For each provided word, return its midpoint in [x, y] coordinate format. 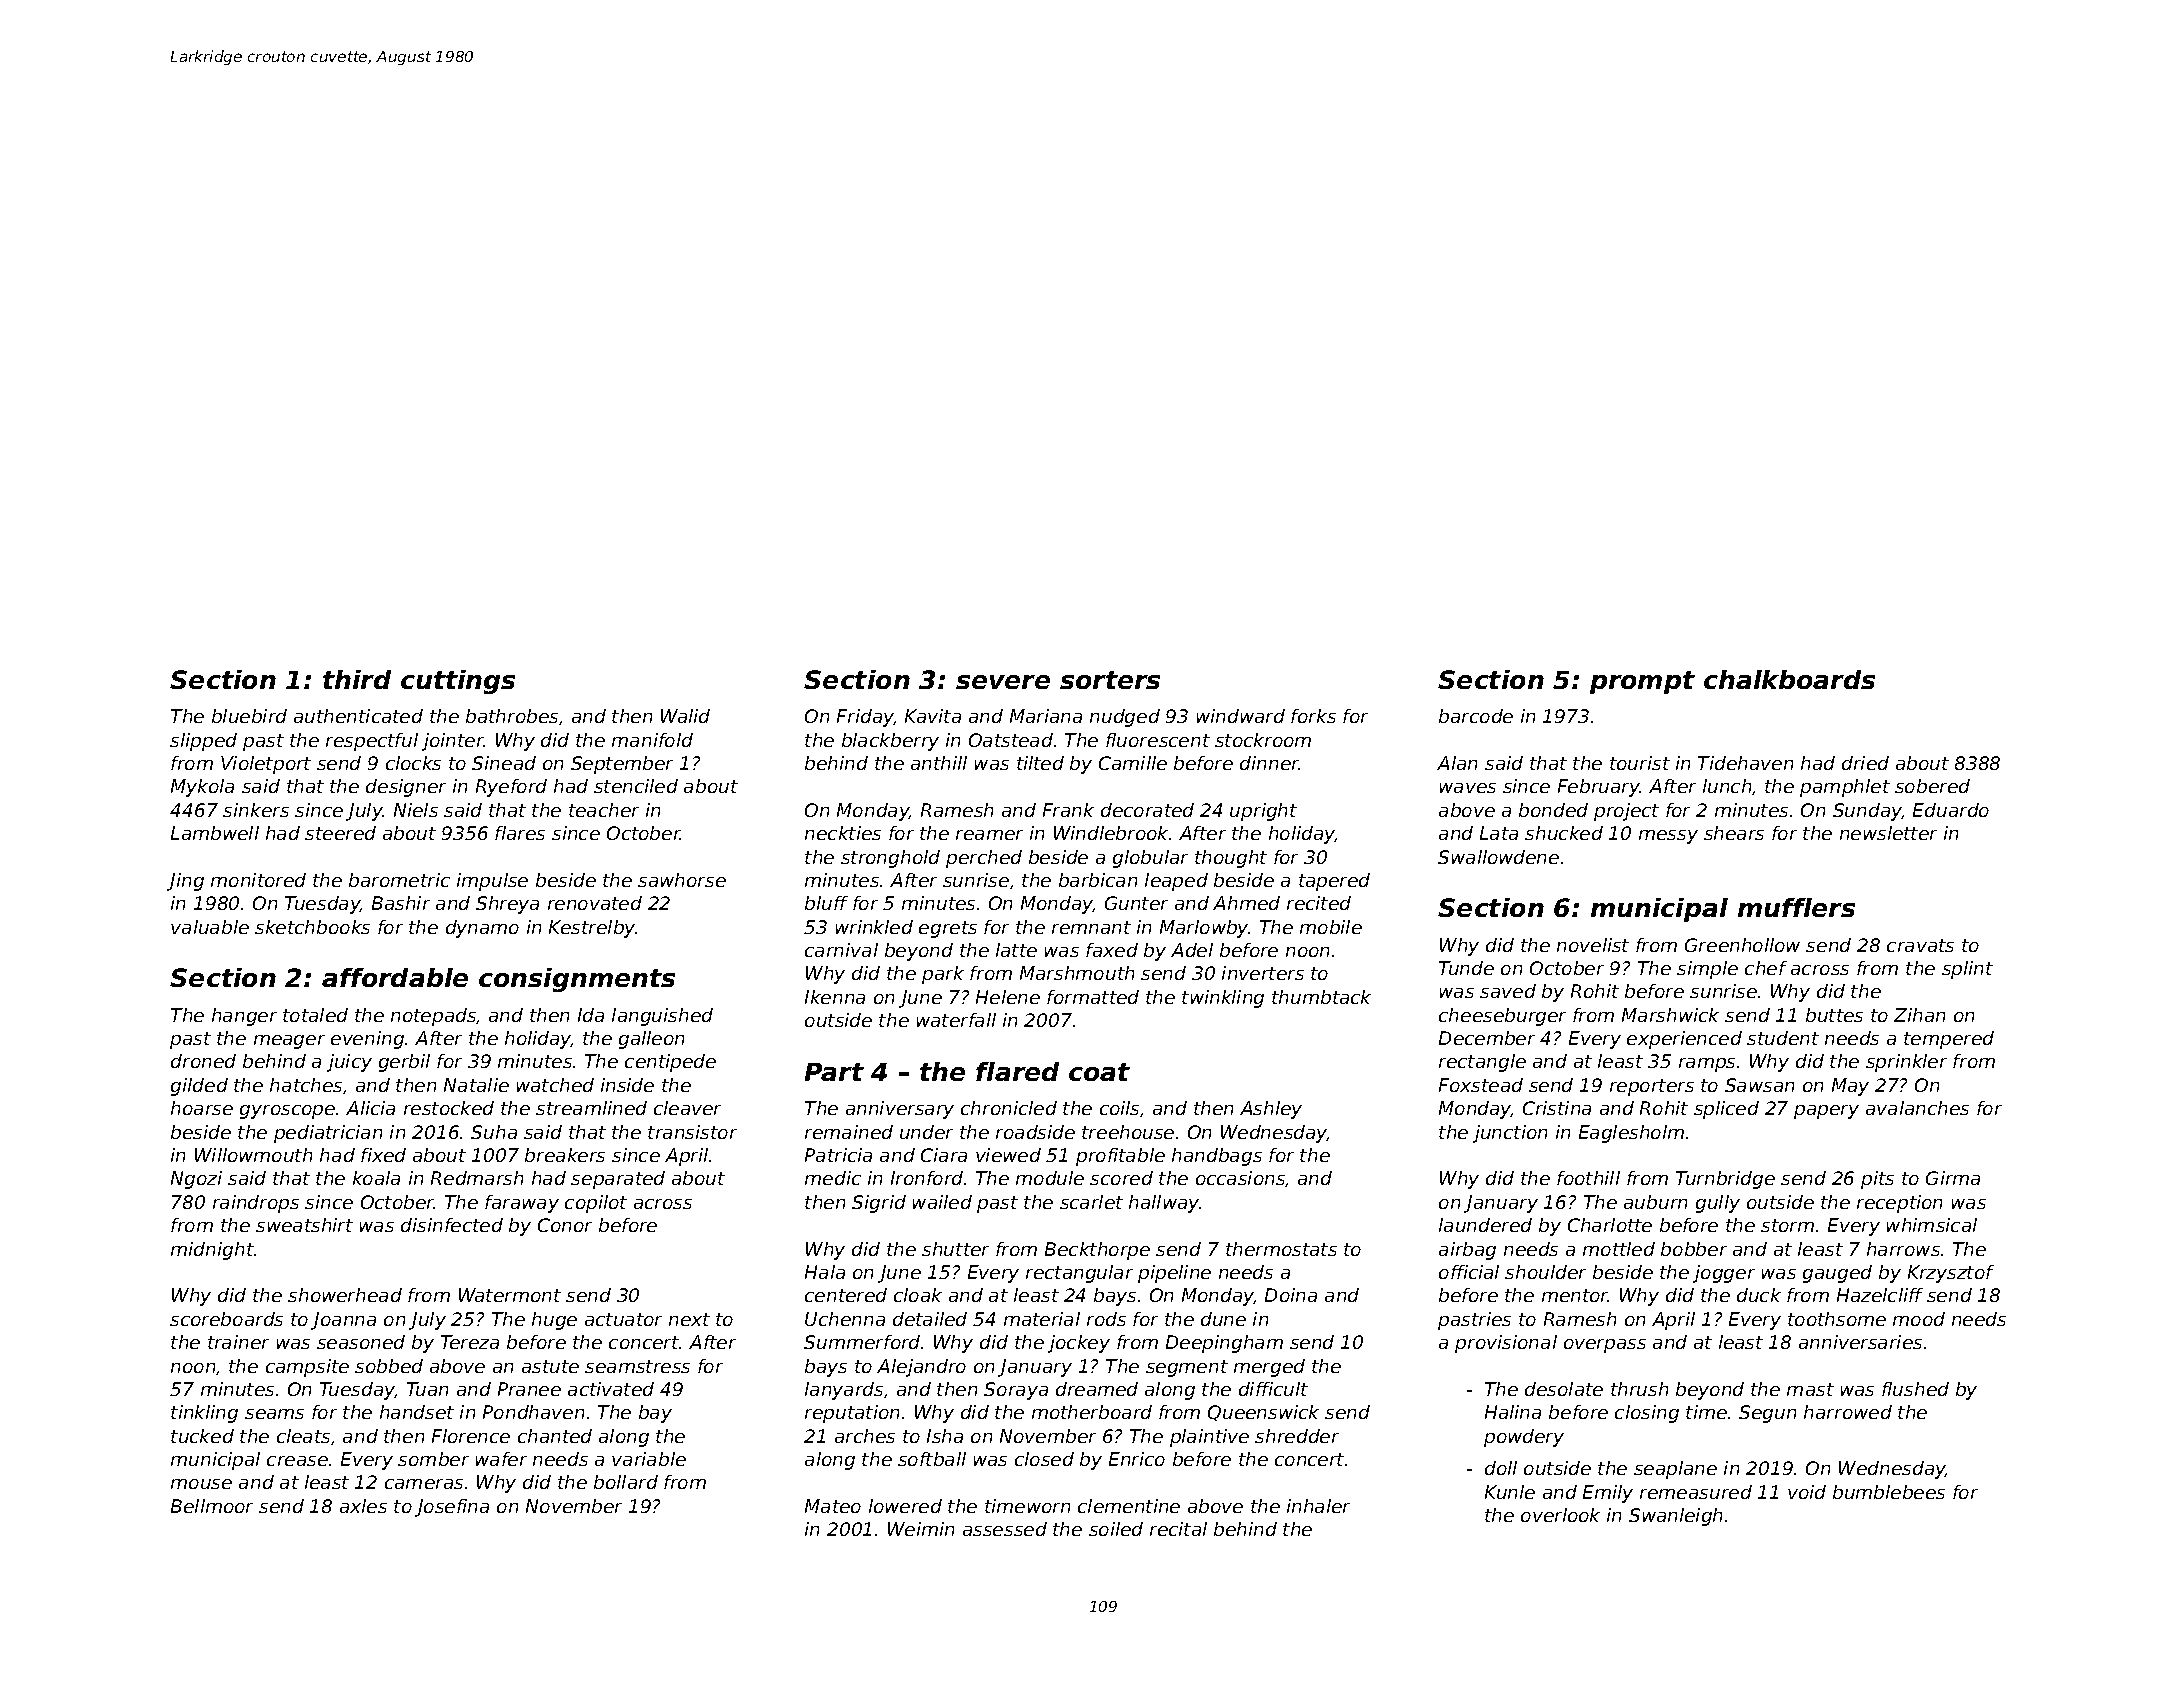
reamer [989, 835]
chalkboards [1789, 679]
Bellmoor [212, 1506]
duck [1759, 1295]
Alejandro [921, 1368]
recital [1178, 1529]
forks [1313, 716]
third [357, 679]
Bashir [401, 903]
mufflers [1796, 907]
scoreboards [226, 1319]
